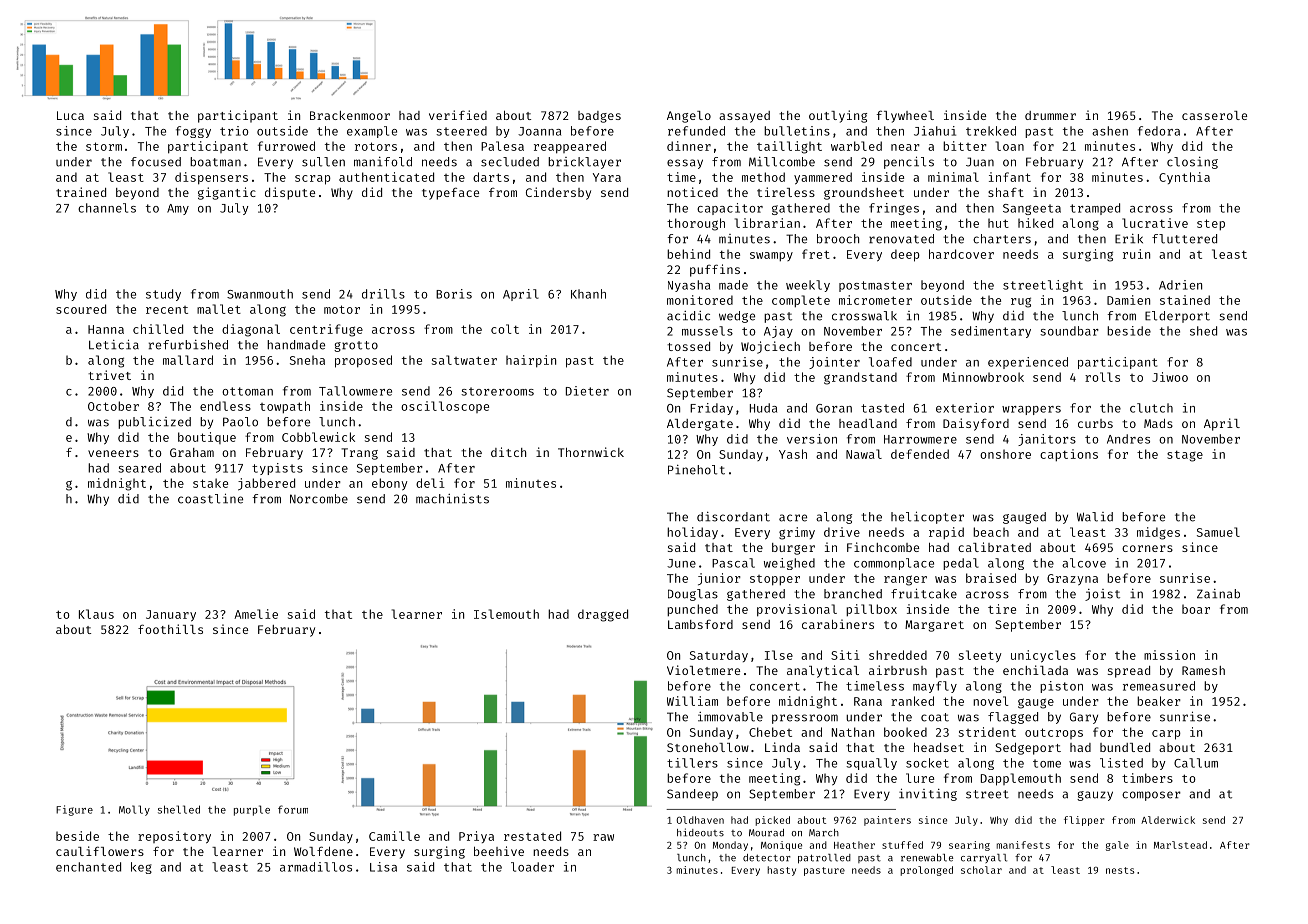 This document has width=1308, height=924. I want to click on squally, so click(871, 764).
